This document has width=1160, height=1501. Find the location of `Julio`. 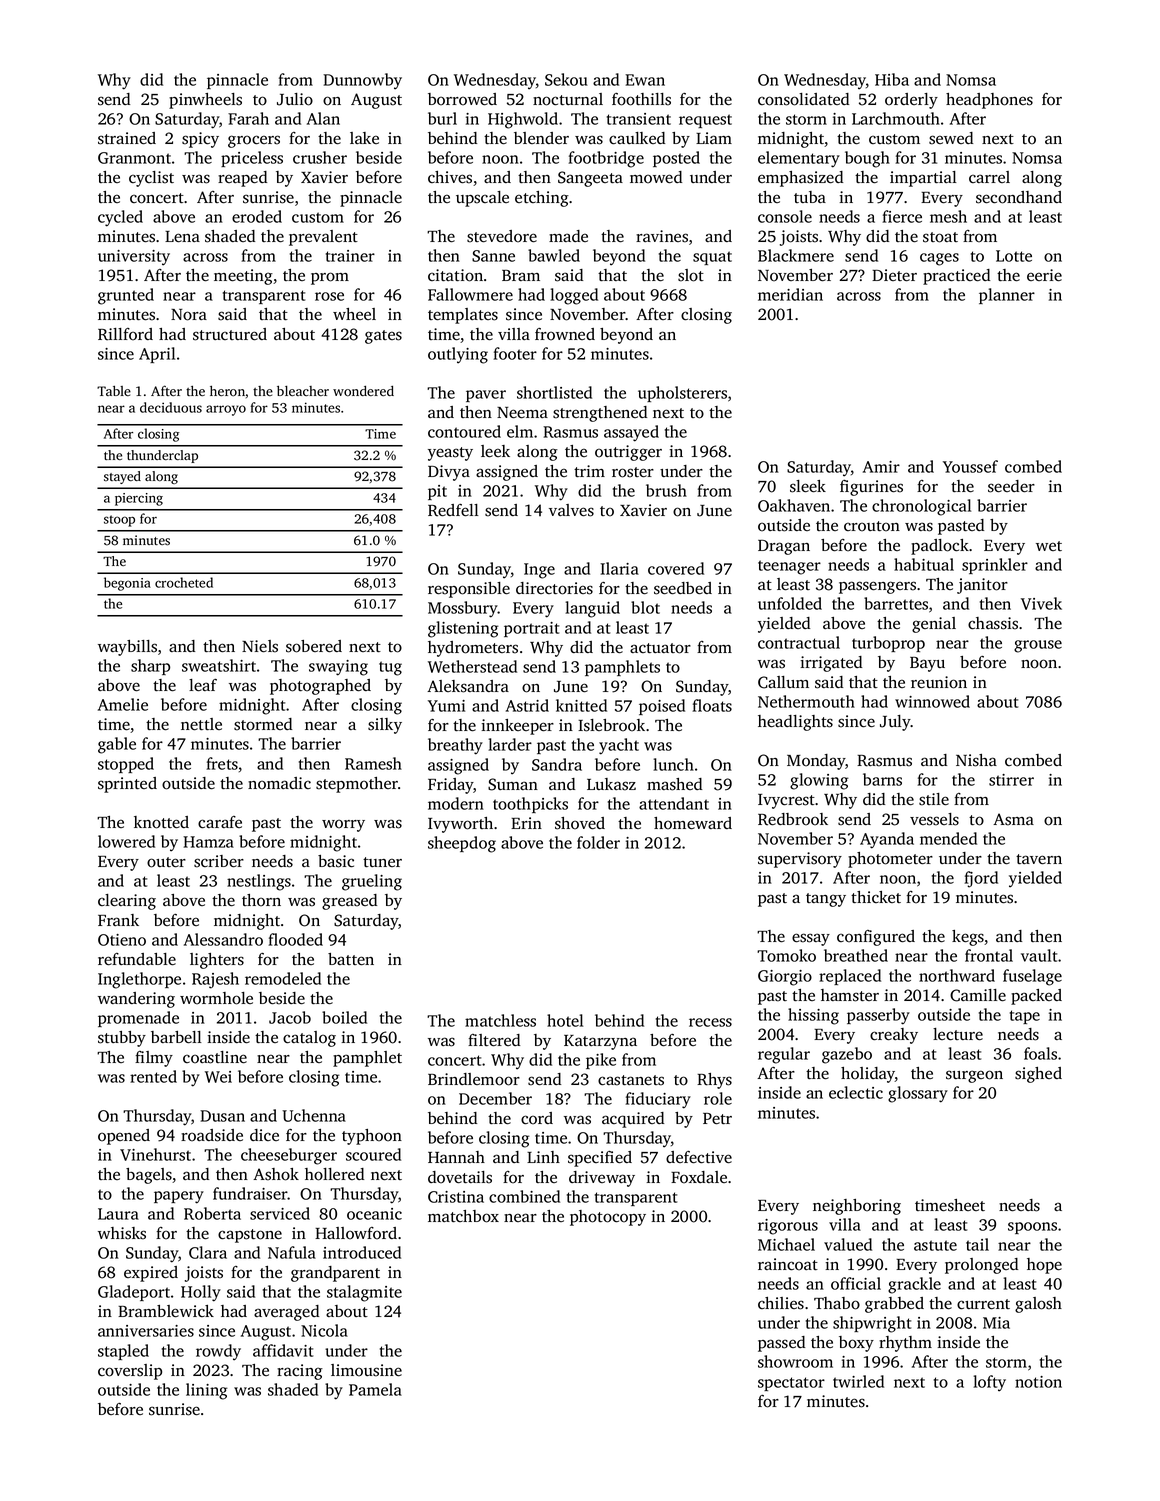

Julio is located at coordinates (295, 99).
